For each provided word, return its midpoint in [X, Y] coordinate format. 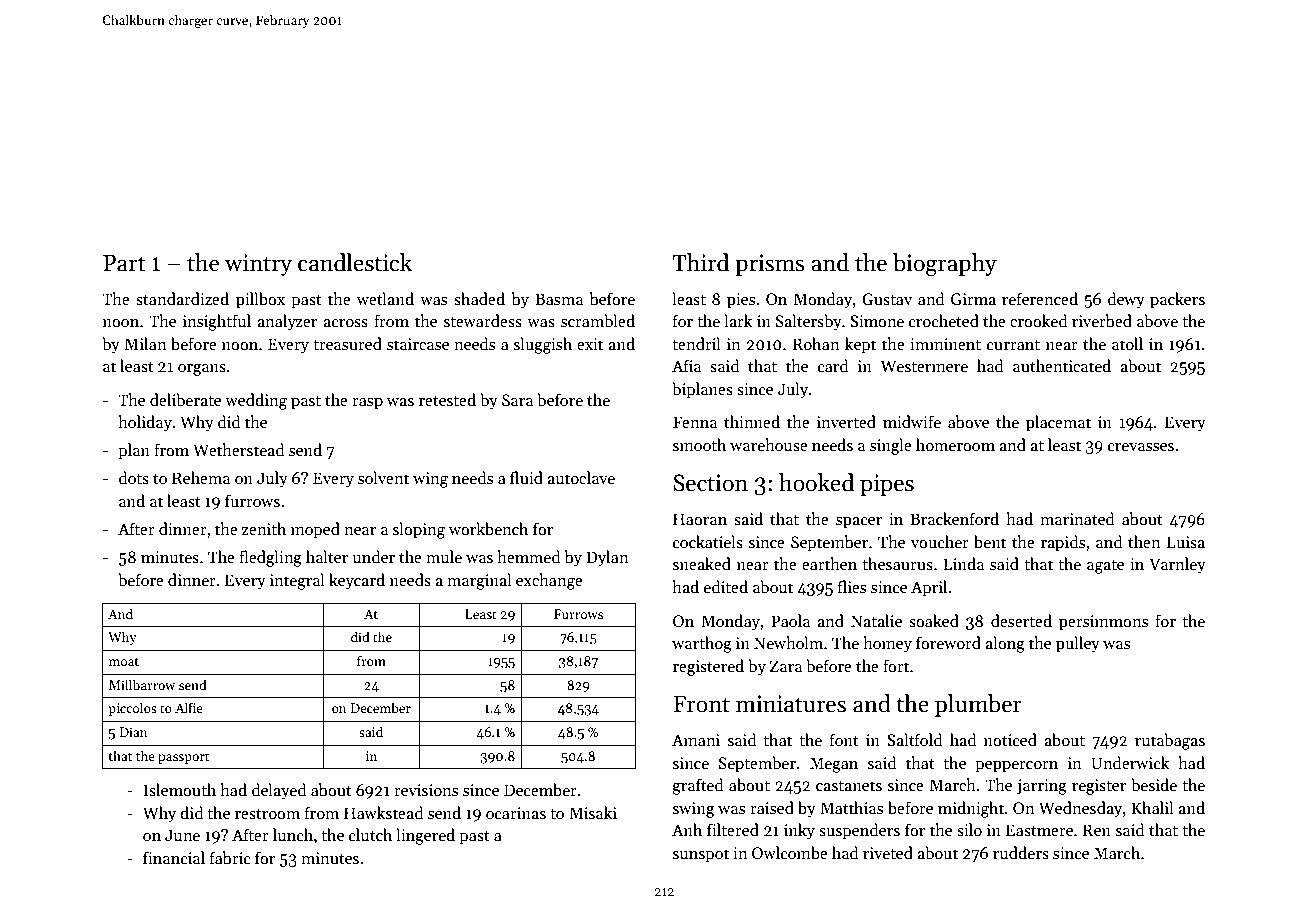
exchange [549, 581]
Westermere [924, 366]
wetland [385, 298]
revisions [426, 790]
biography [945, 265]
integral [297, 581]
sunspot [701, 856]
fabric [230, 858]
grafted [698, 786]
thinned [752, 421]
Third [700, 262]
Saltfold [915, 740]
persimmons [1103, 623]
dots [134, 478]
